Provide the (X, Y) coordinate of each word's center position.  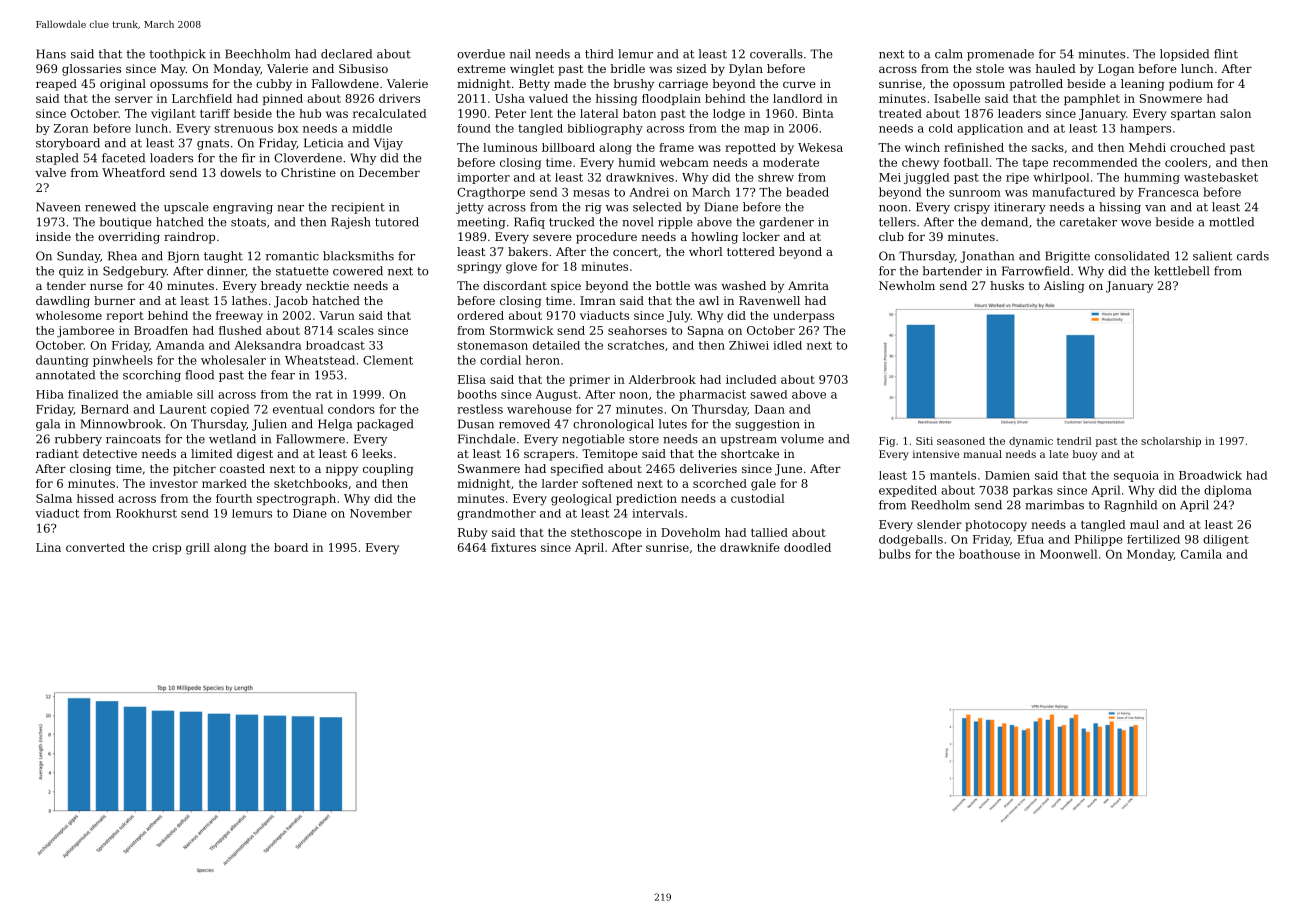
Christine (308, 172)
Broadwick (1210, 475)
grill (198, 549)
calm (949, 54)
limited (212, 453)
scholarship (1171, 442)
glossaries (91, 70)
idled (787, 345)
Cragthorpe (491, 193)
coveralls (776, 54)
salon (1235, 113)
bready (281, 287)
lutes (673, 424)
